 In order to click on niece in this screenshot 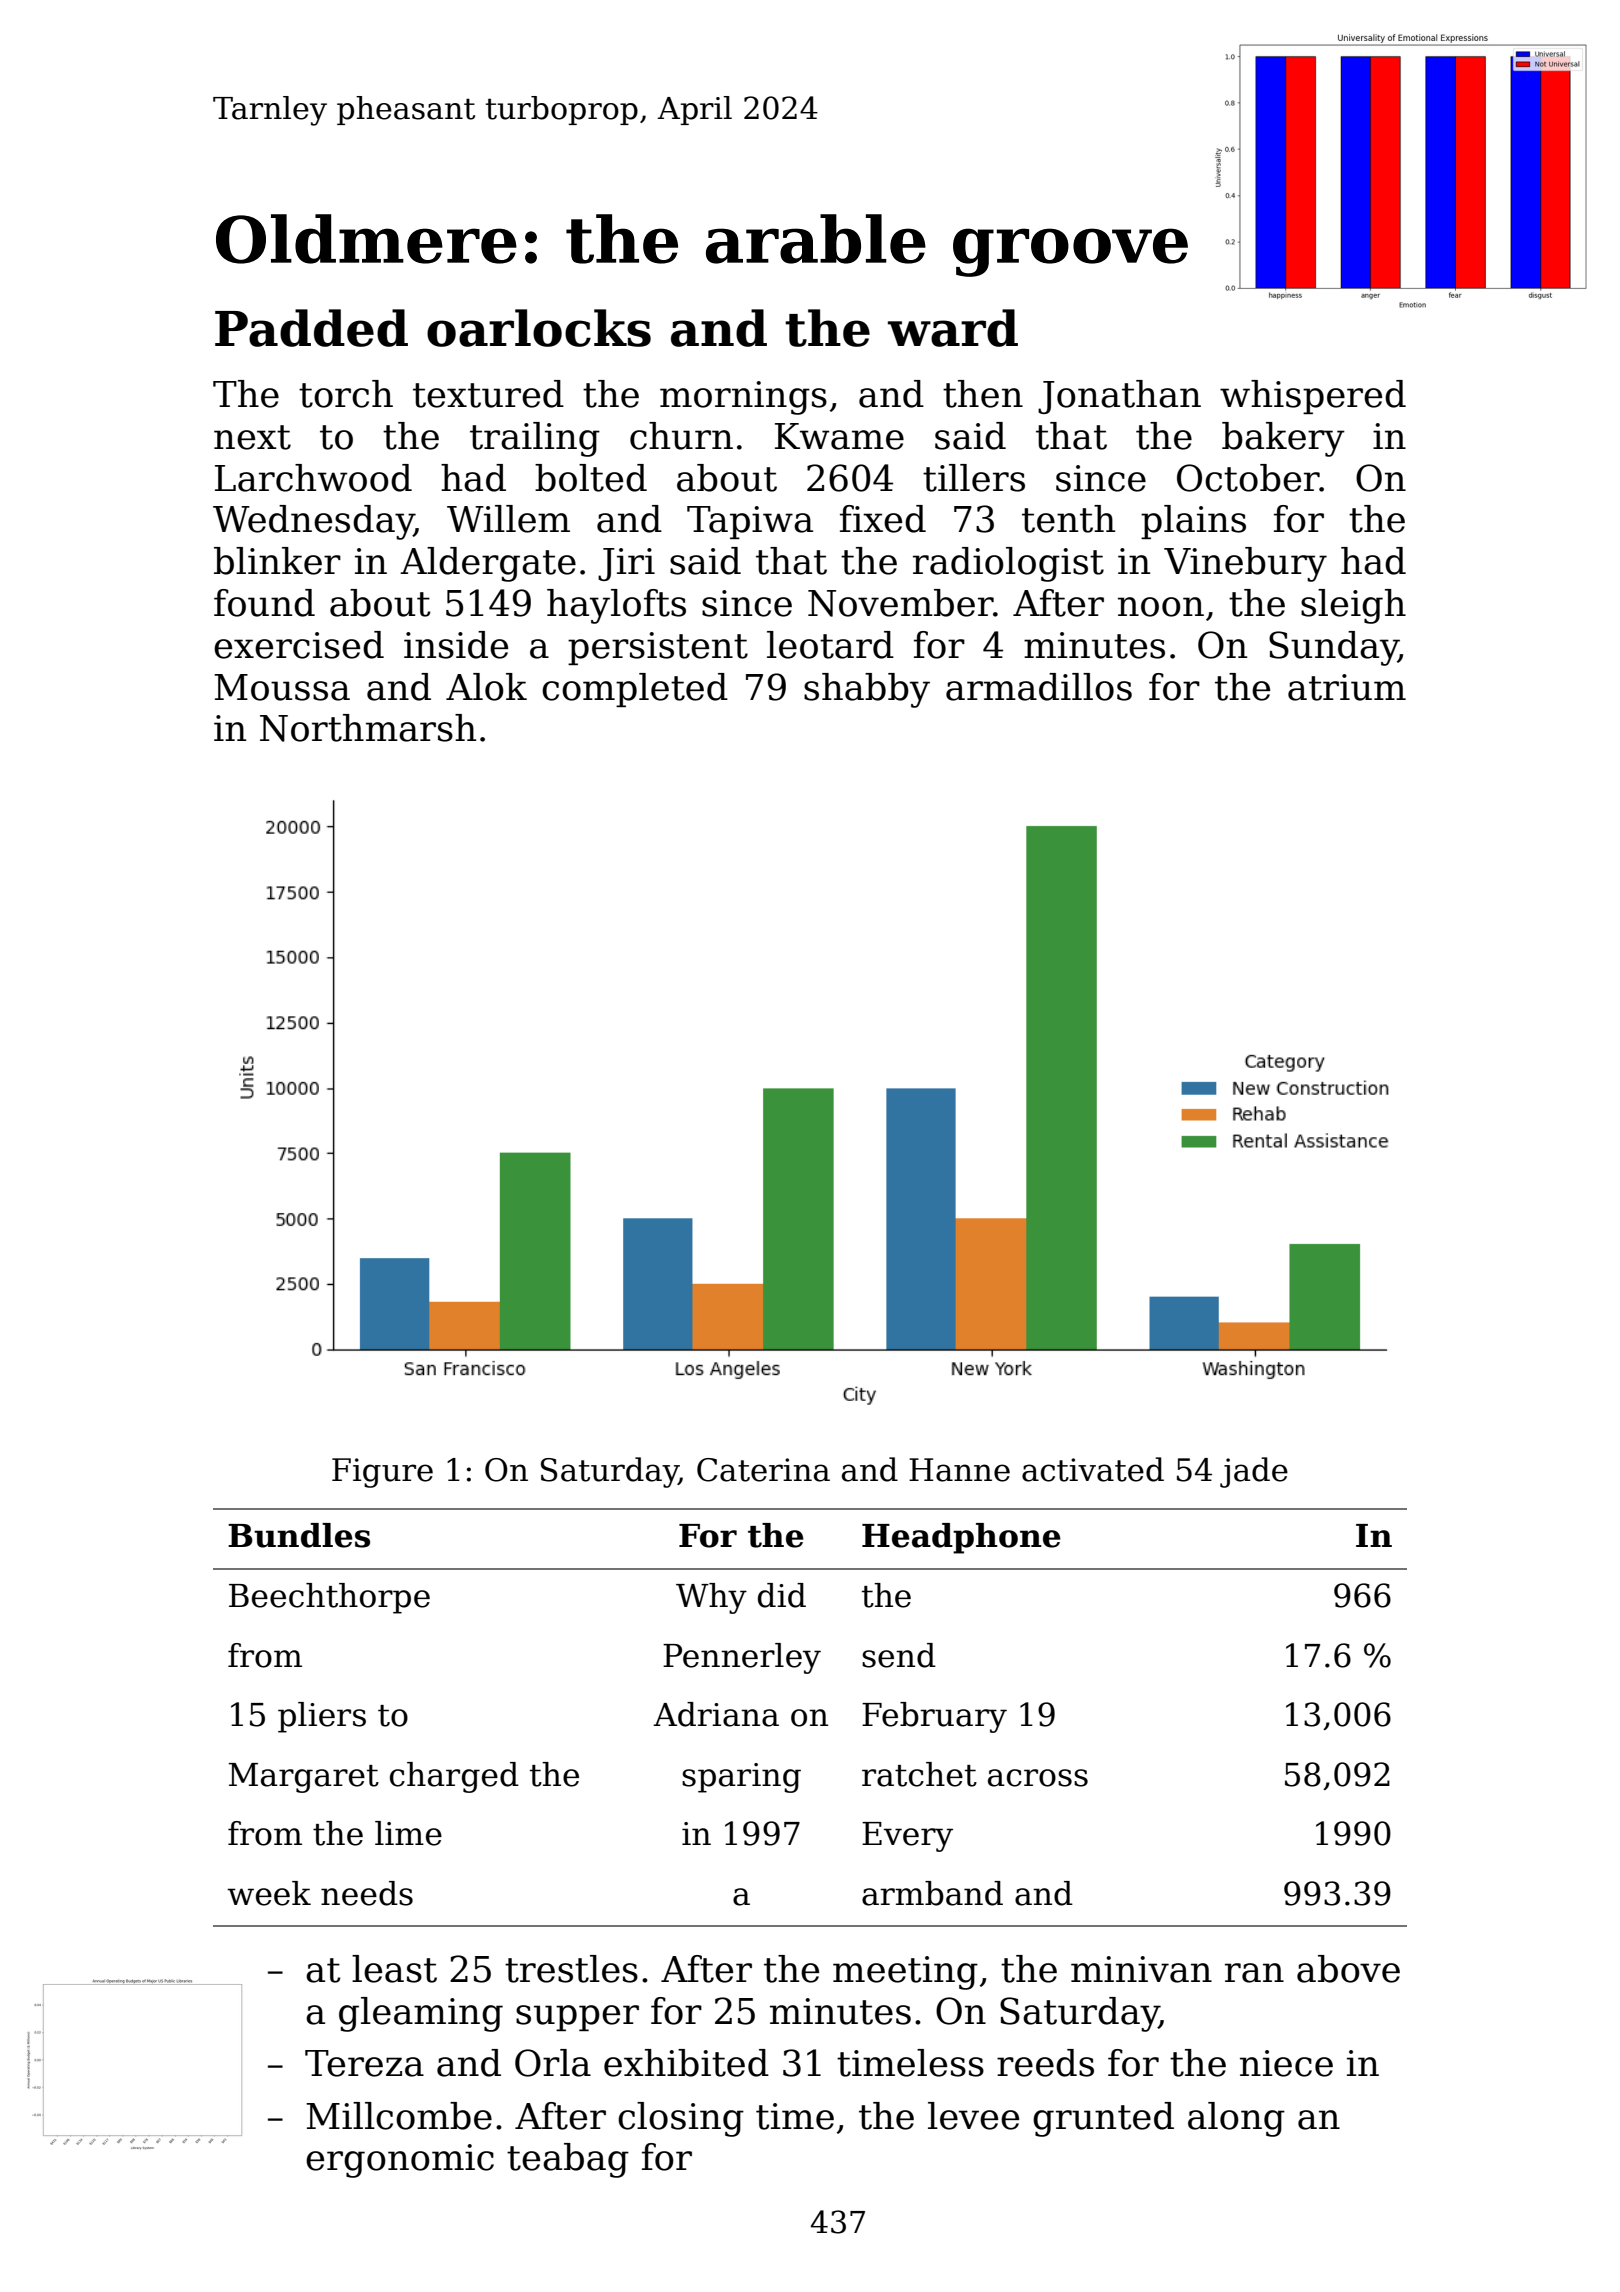, I will do `click(1286, 2063)`.
